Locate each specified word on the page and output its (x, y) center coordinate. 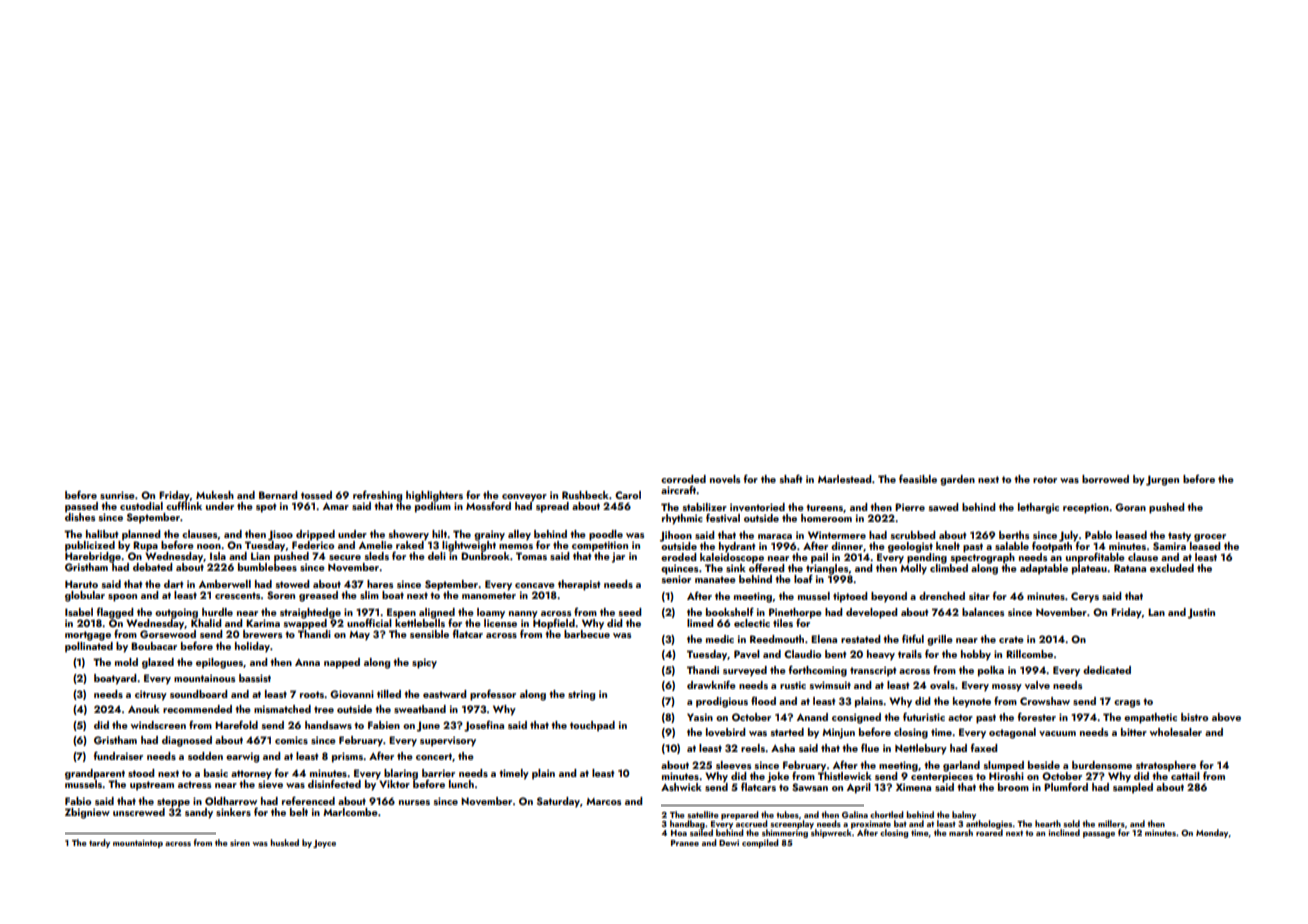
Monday (1212, 833)
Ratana (1130, 568)
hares (380, 584)
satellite (703, 814)
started (787, 732)
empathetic (1150, 718)
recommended (197, 709)
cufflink (184, 506)
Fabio (78, 801)
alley (519, 535)
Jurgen (1162, 480)
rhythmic (682, 519)
